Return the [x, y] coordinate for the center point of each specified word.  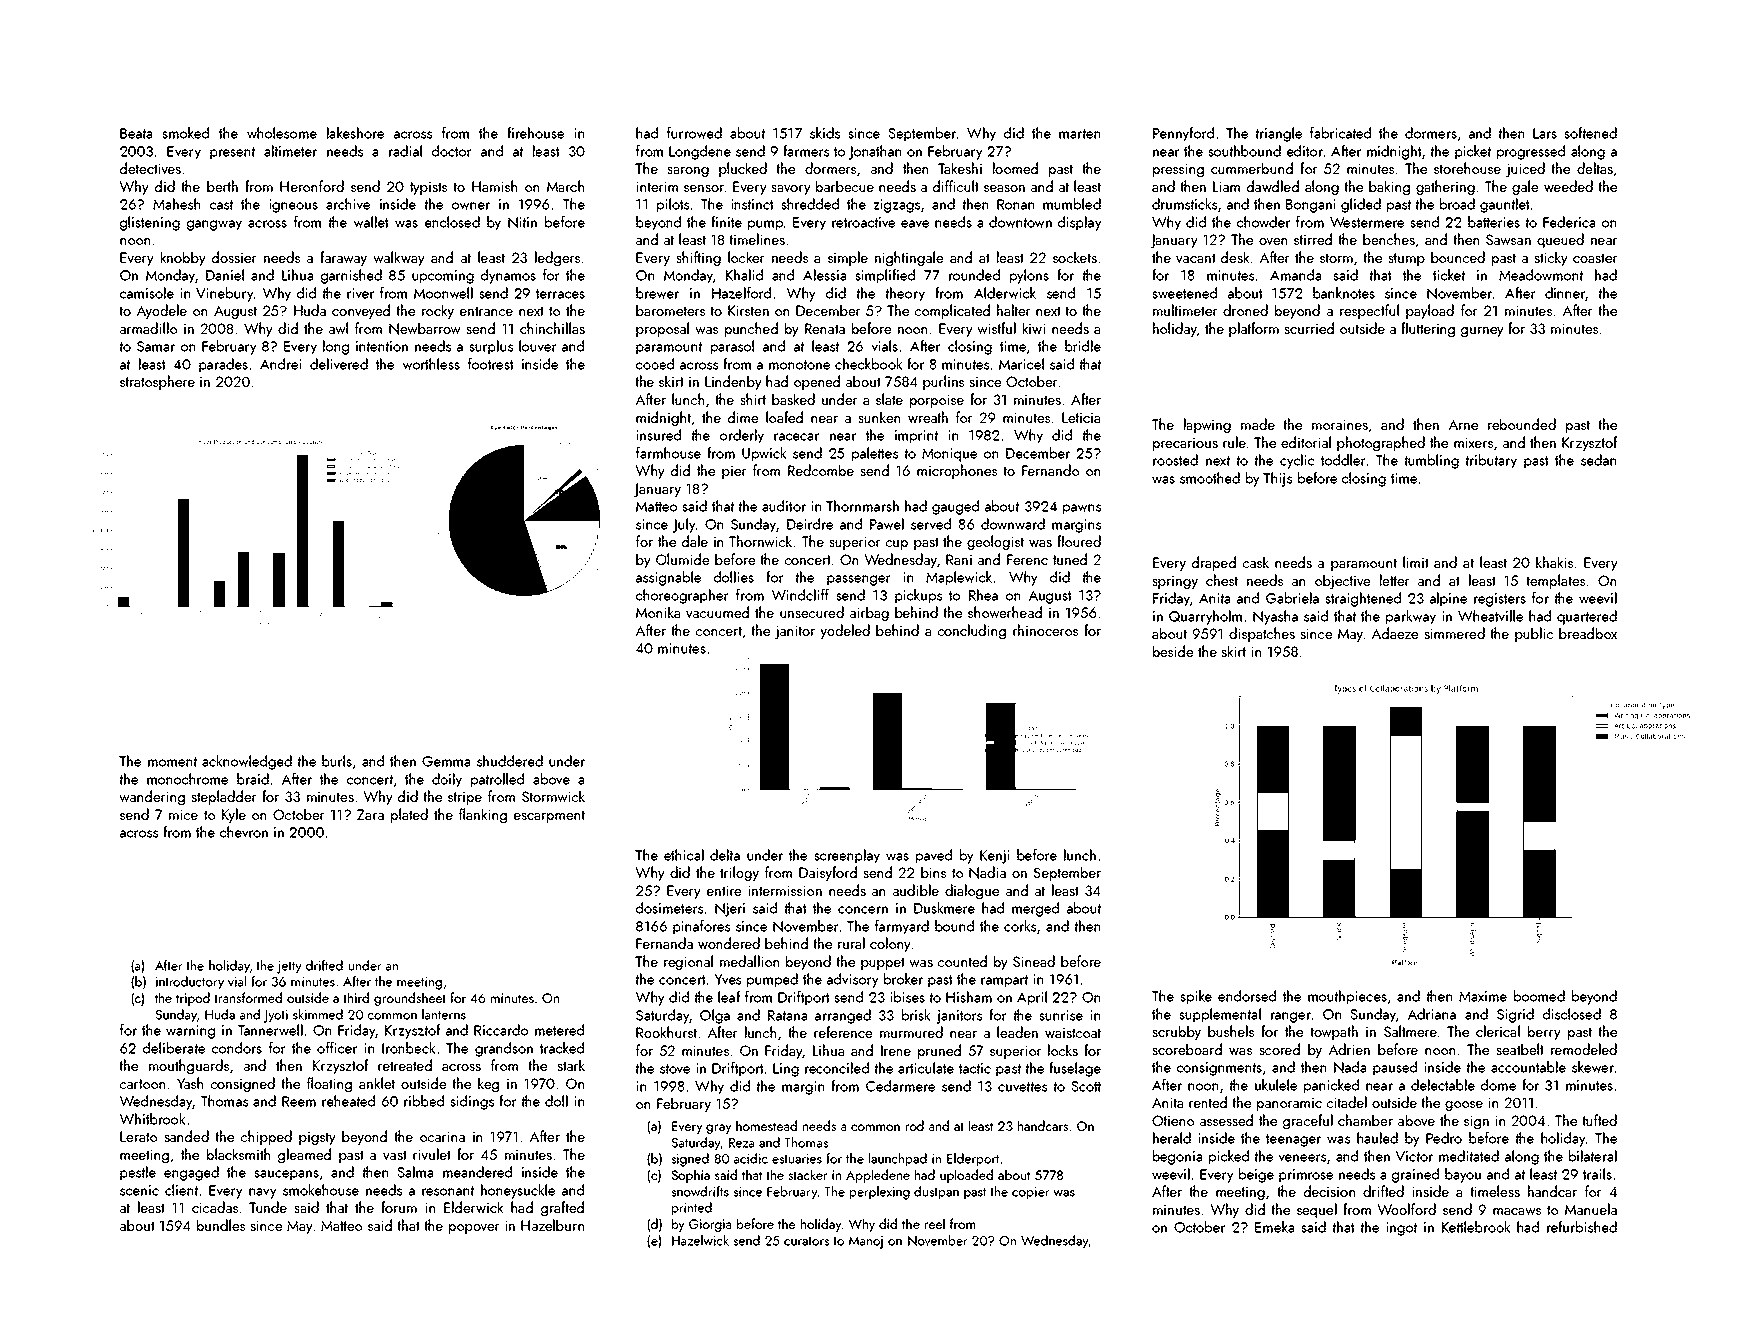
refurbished [1582, 1227]
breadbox [1588, 633]
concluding [972, 631]
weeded [1568, 186]
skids [825, 133]
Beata [136, 133]
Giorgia [710, 1225]
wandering [152, 797]
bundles [221, 1225]
